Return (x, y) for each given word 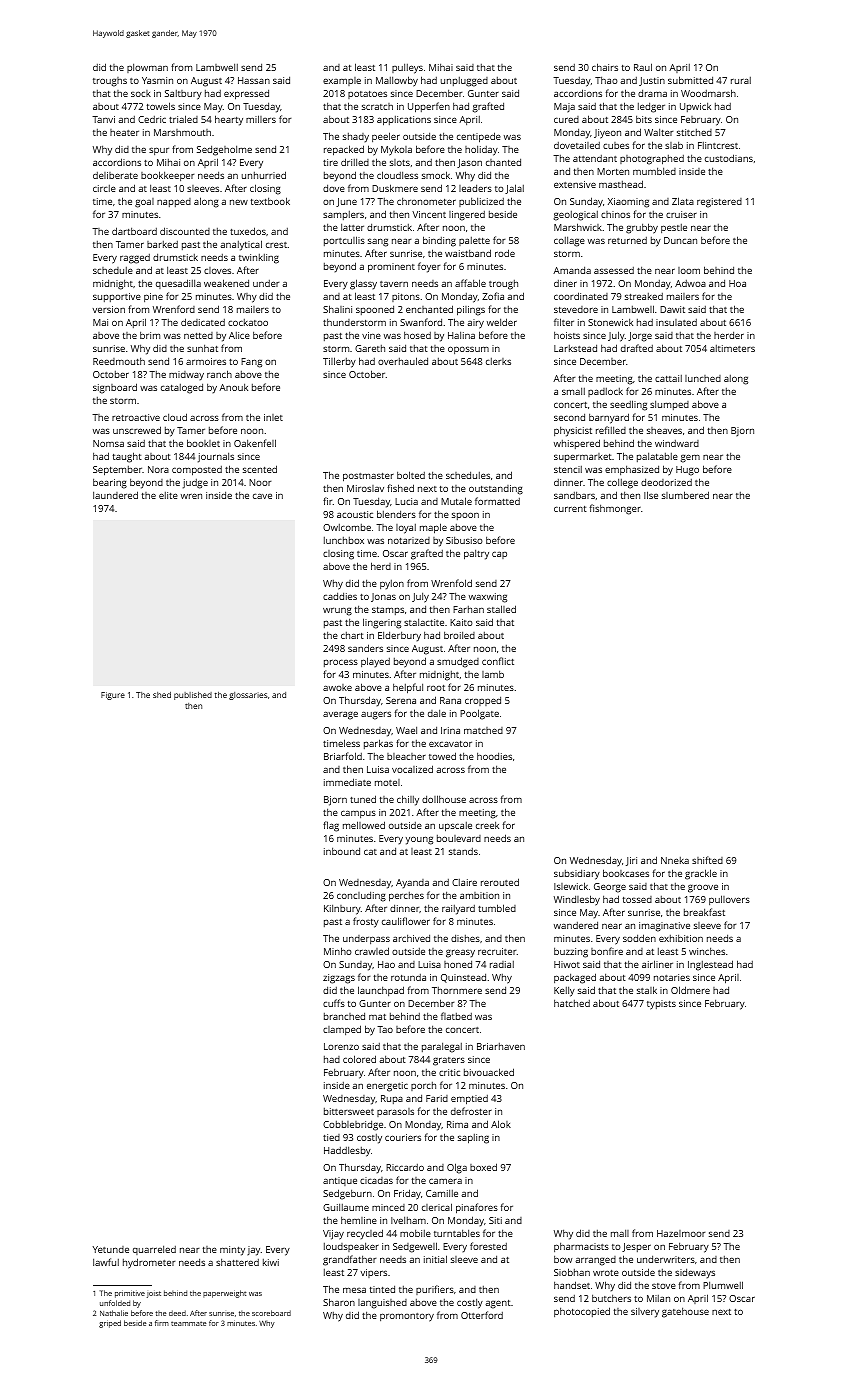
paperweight (224, 1294)
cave (262, 496)
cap (499, 555)
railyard (458, 910)
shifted (707, 860)
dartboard (134, 231)
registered (719, 203)
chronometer (426, 201)
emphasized (632, 470)
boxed (483, 1167)
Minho (338, 951)
